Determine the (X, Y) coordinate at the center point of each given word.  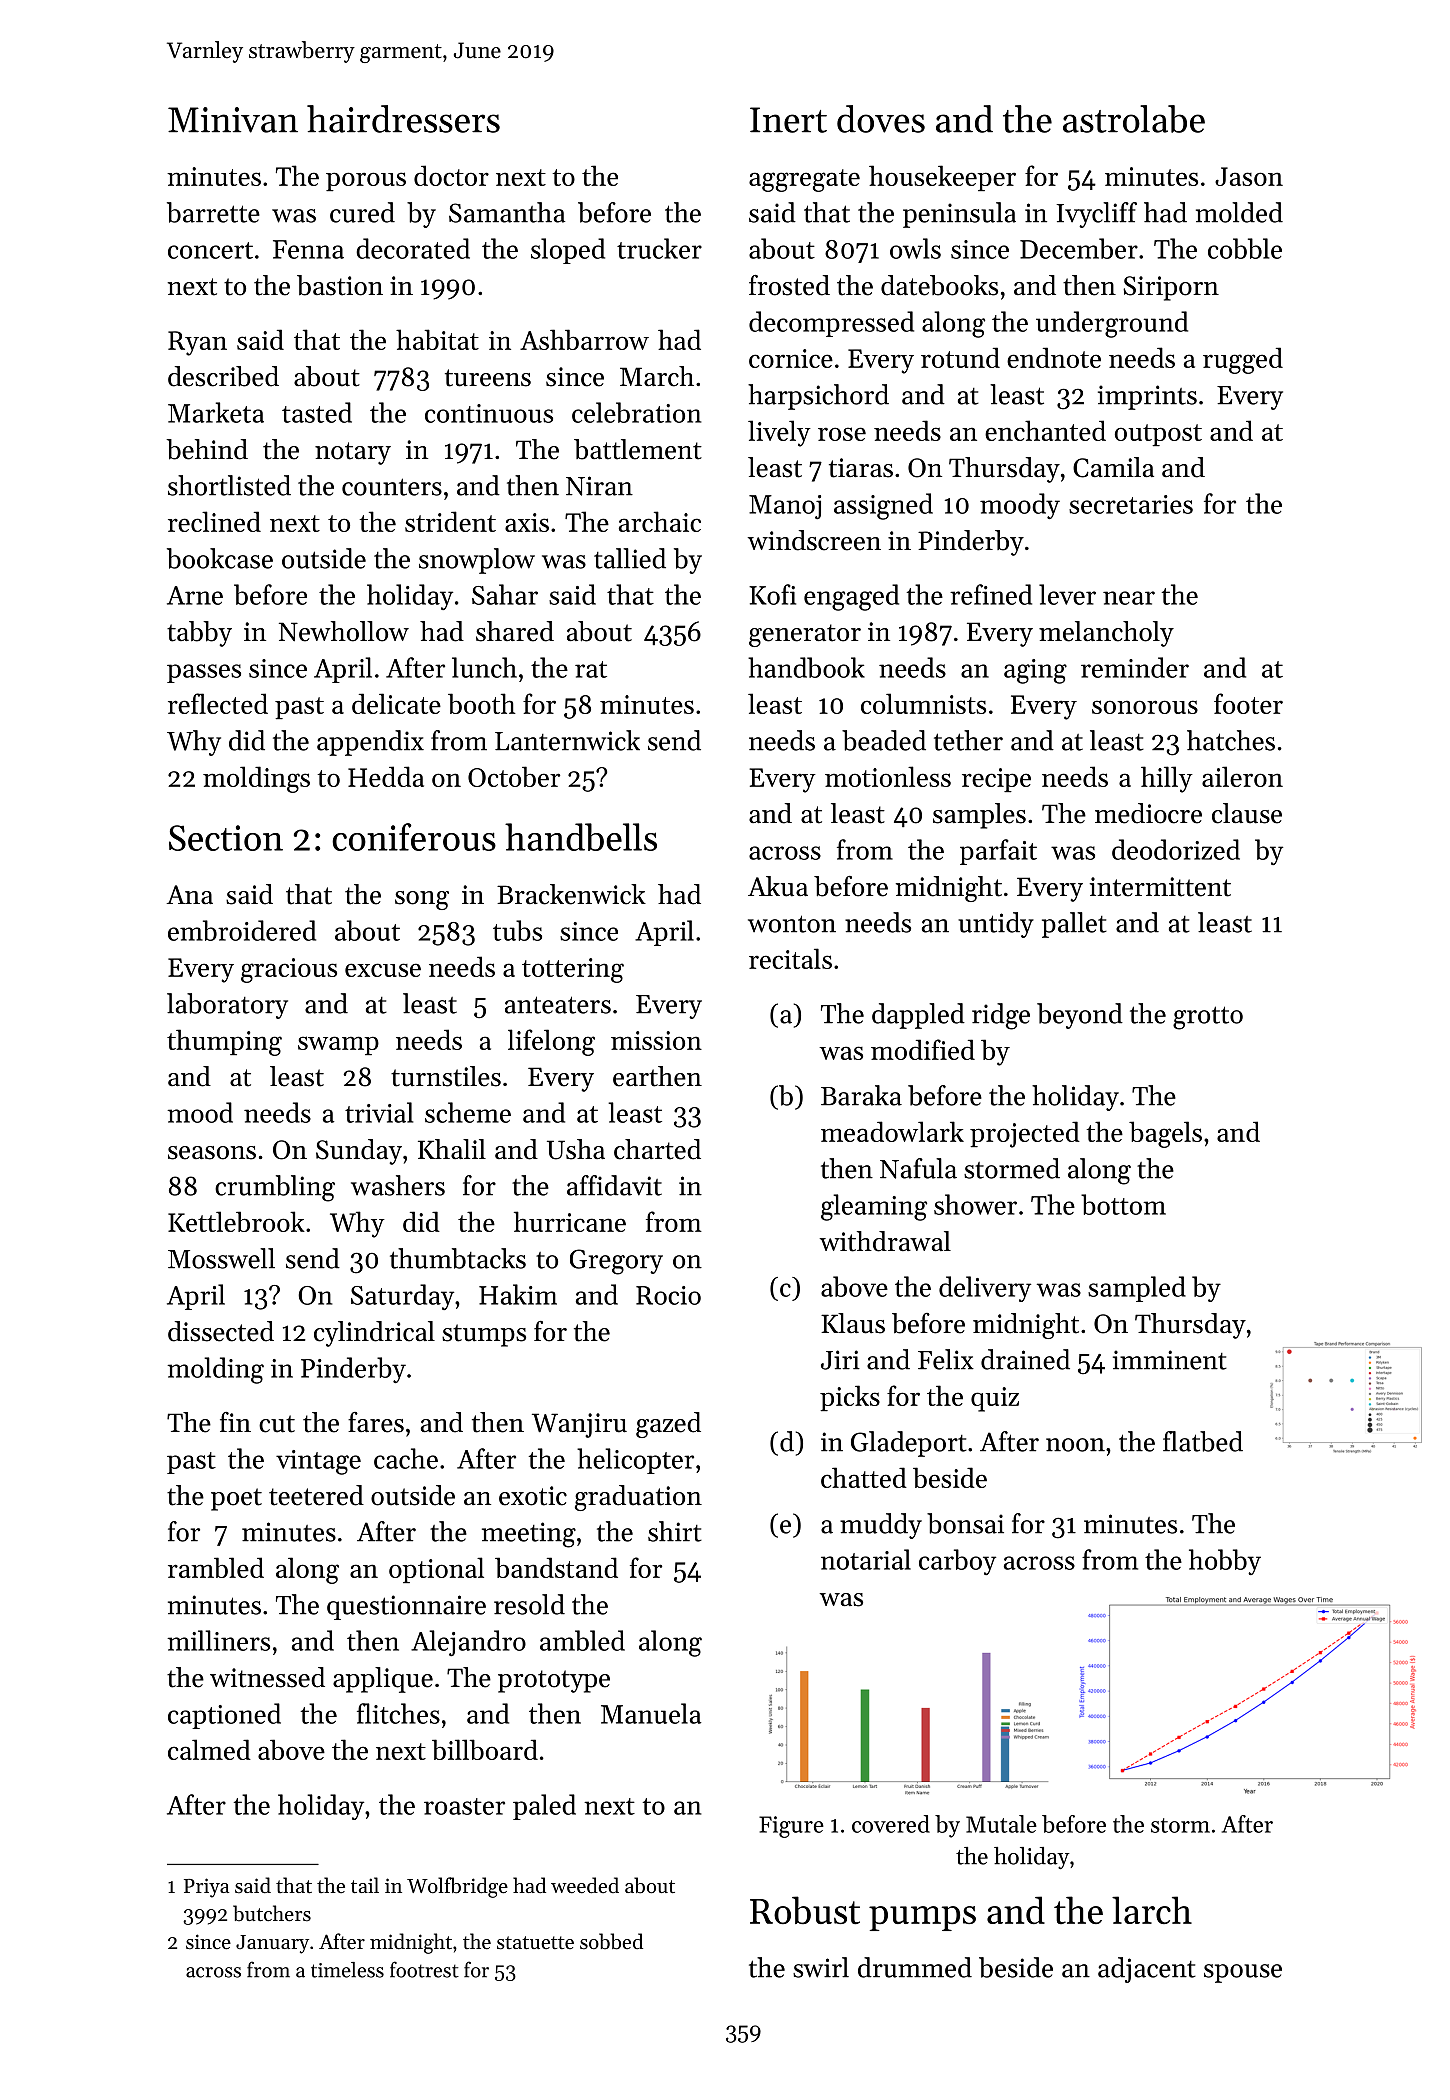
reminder (1135, 667)
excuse (383, 970)
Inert (788, 120)
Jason (1249, 176)
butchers (272, 1913)
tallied (630, 558)
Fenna (308, 249)
